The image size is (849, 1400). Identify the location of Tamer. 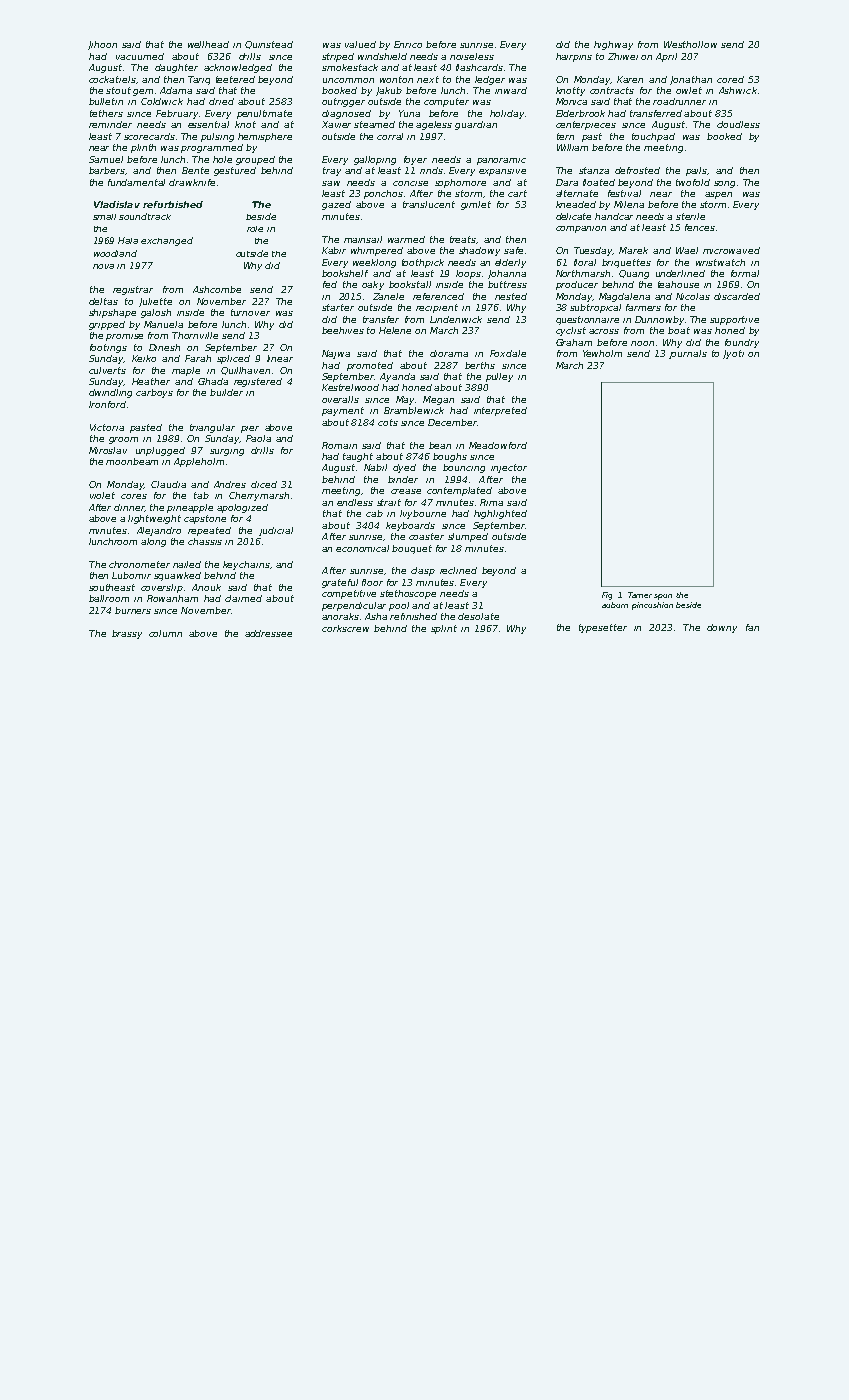
(640, 595).
